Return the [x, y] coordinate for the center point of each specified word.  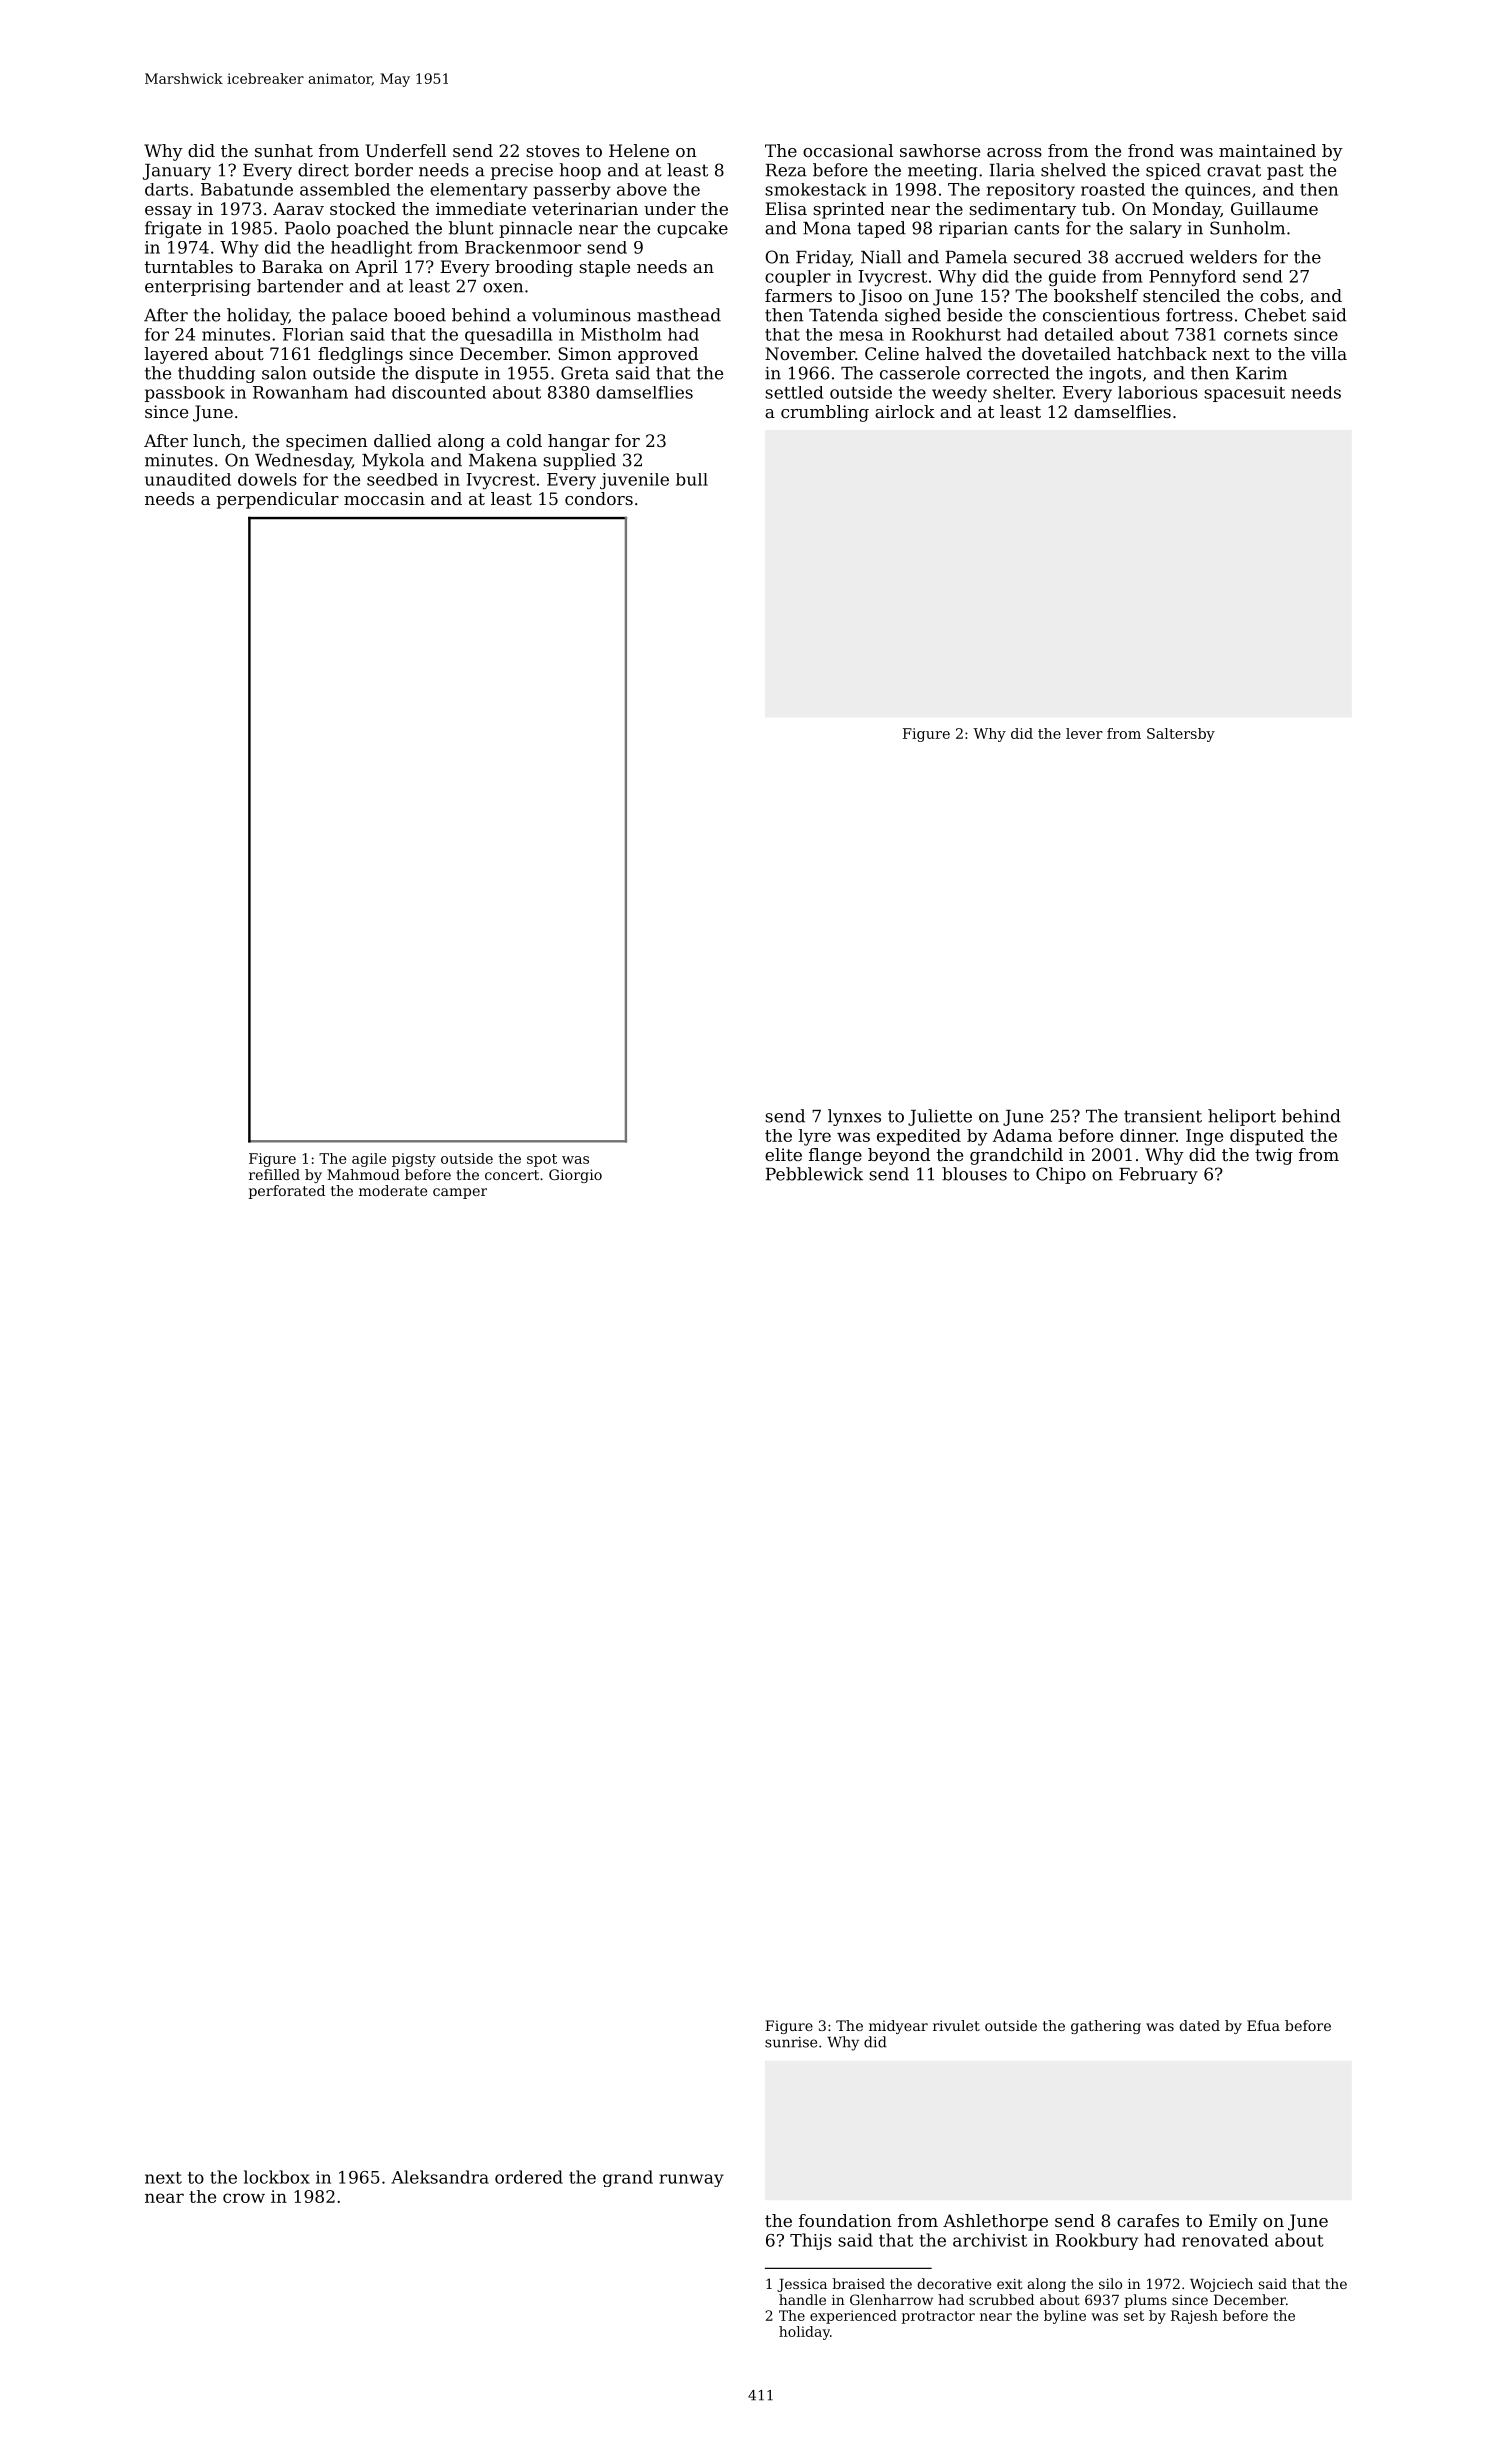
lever [1084, 733]
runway [691, 2180]
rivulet [956, 2025]
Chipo [1061, 1175]
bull [692, 479]
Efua [1263, 2025]
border [384, 170]
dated [1200, 2025]
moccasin [384, 498]
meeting [943, 172]
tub [1096, 208]
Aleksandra [440, 2177]
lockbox [277, 2177]
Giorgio [575, 1176]
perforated [287, 1192]
